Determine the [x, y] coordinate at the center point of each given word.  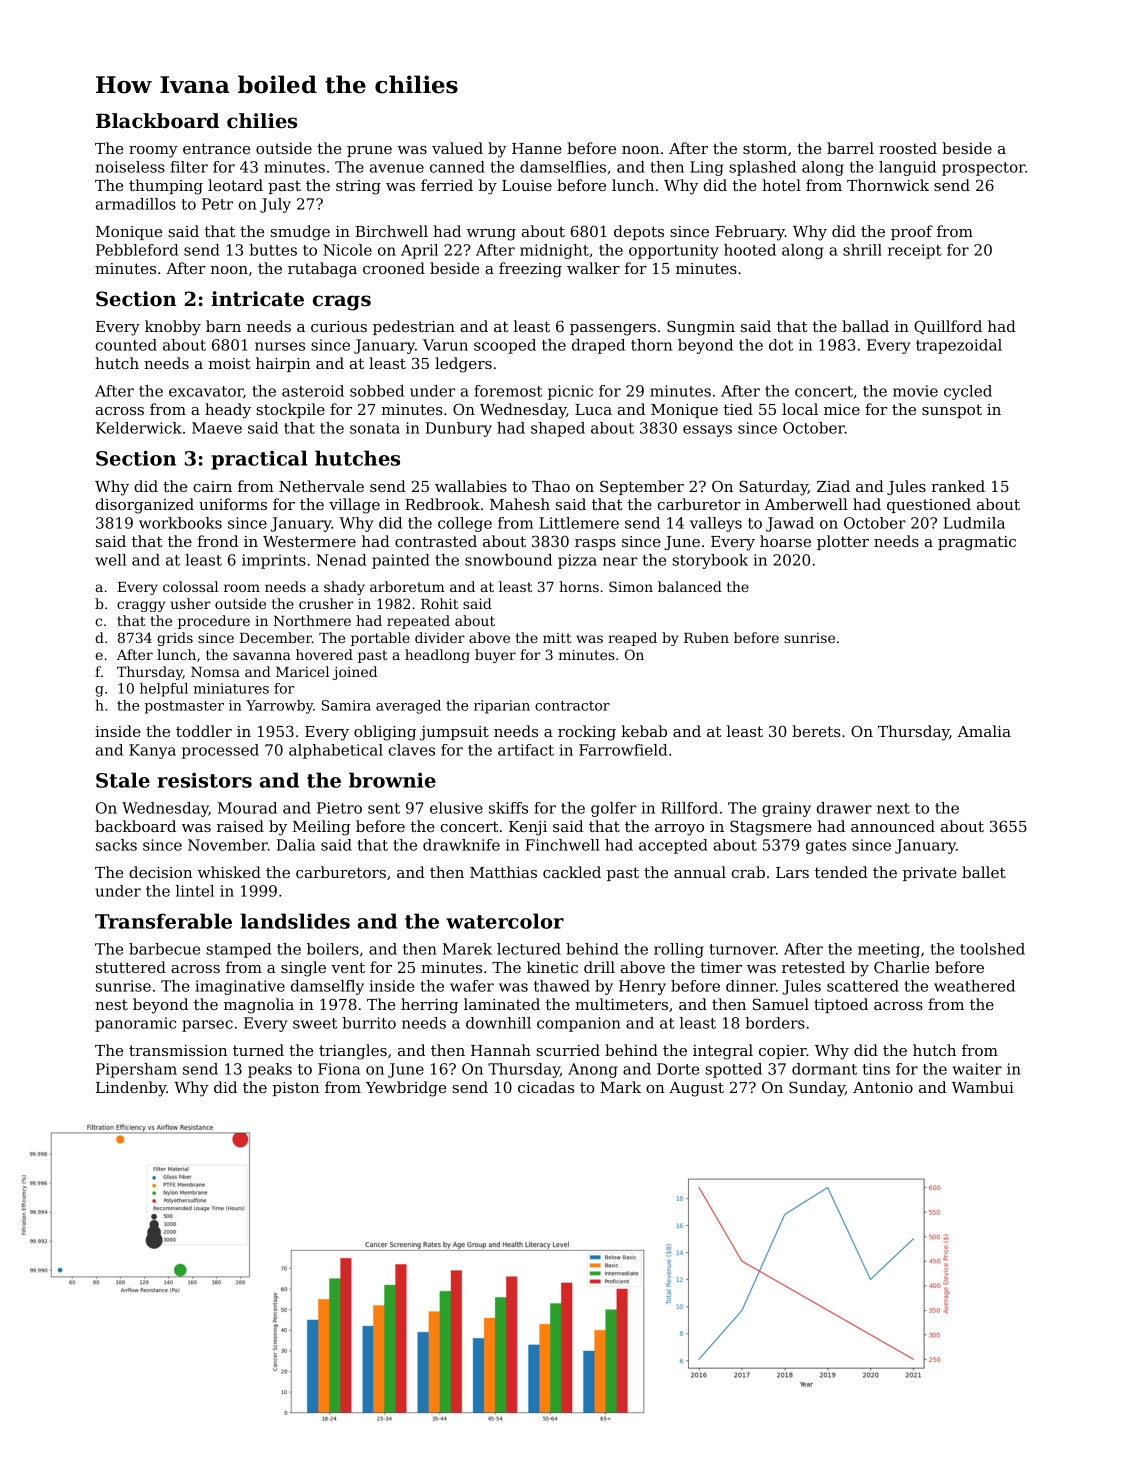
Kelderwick [139, 428]
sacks [116, 845]
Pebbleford [137, 250]
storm [765, 148]
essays [707, 431]
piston [295, 1089]
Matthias [503, 872]
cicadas [546, 1087]
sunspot [952, 411]
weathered [974, 986]
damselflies [563, 167]
